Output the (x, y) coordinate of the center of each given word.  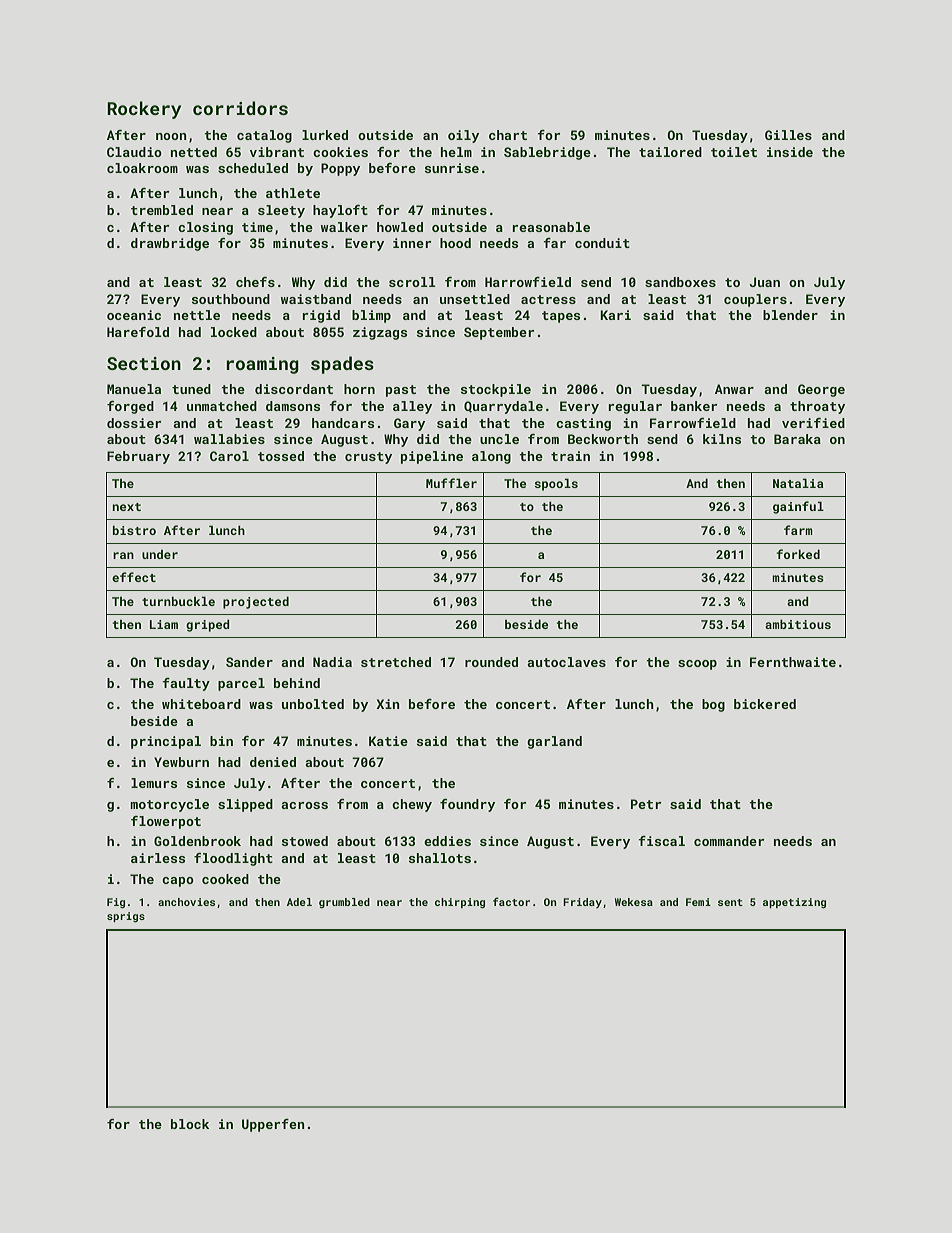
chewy (412, 805)
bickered (765, 704)
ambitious (798, 624)
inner (412, 243)
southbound (231, 299)
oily (463, 136)
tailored (670, 152)
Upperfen (273, 1125)
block (190, 1124)
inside (790, 152)
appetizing (794, 903)
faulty (186, 684)
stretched (396, 662)
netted (194, 152)
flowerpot (166, 822)
